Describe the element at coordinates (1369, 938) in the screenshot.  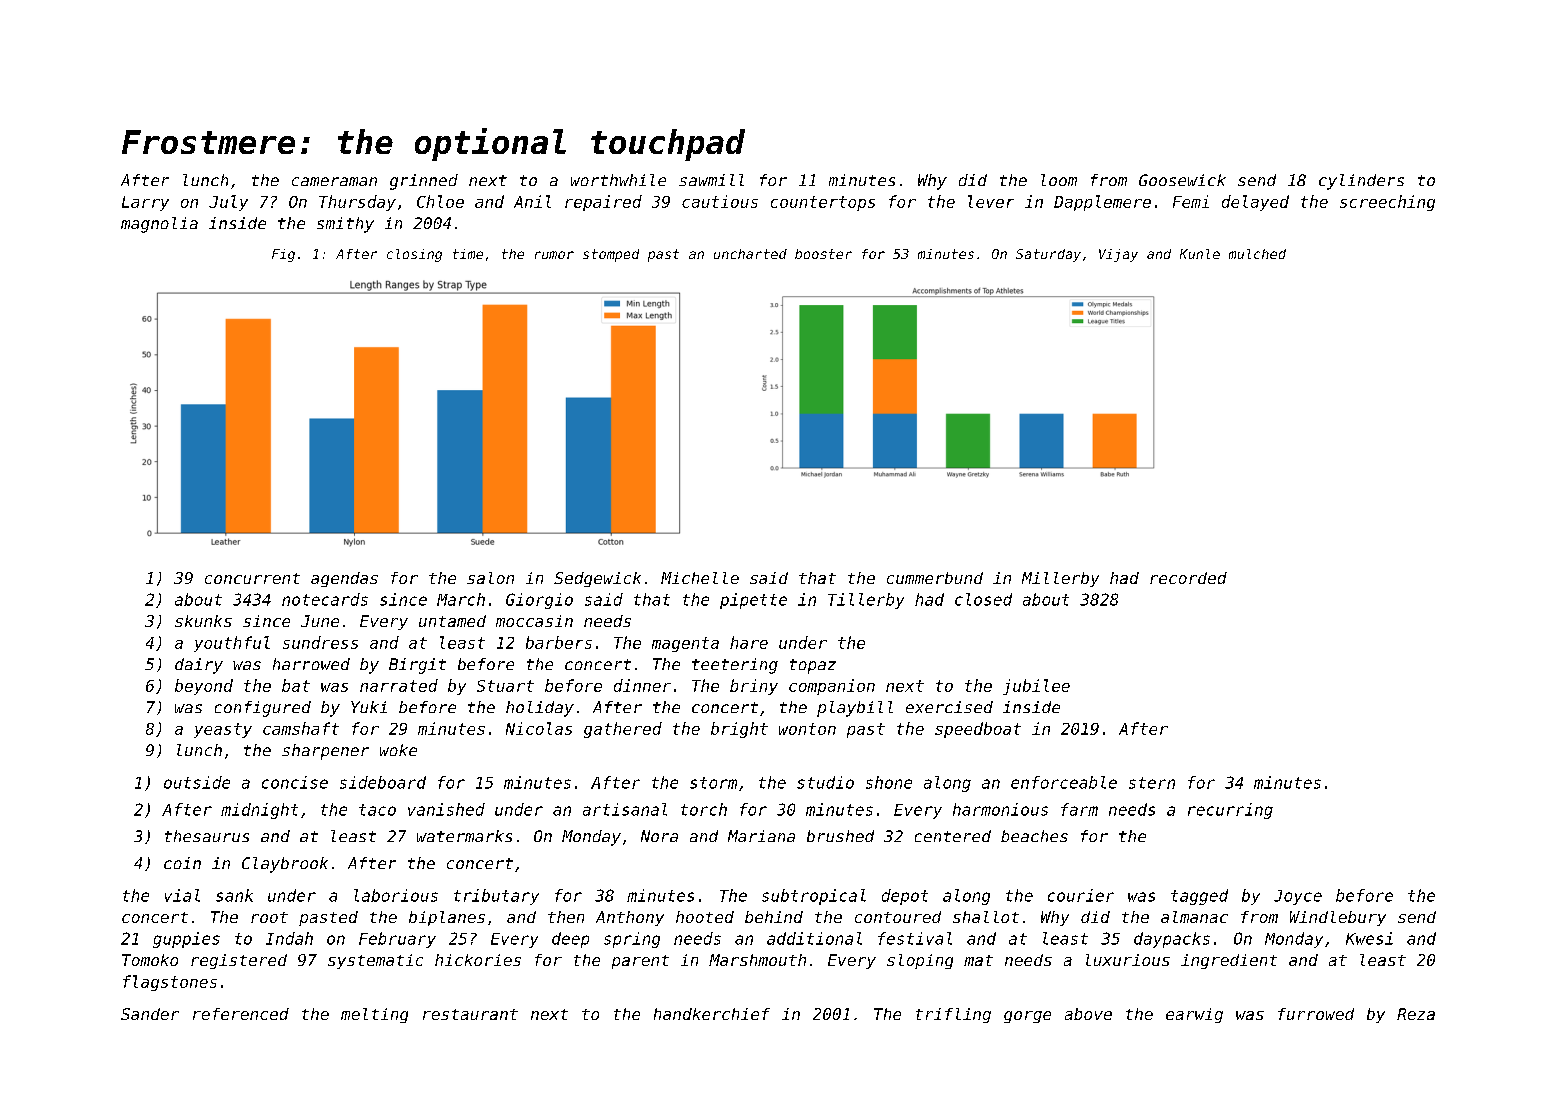
I see `Kwesi` at that location.
